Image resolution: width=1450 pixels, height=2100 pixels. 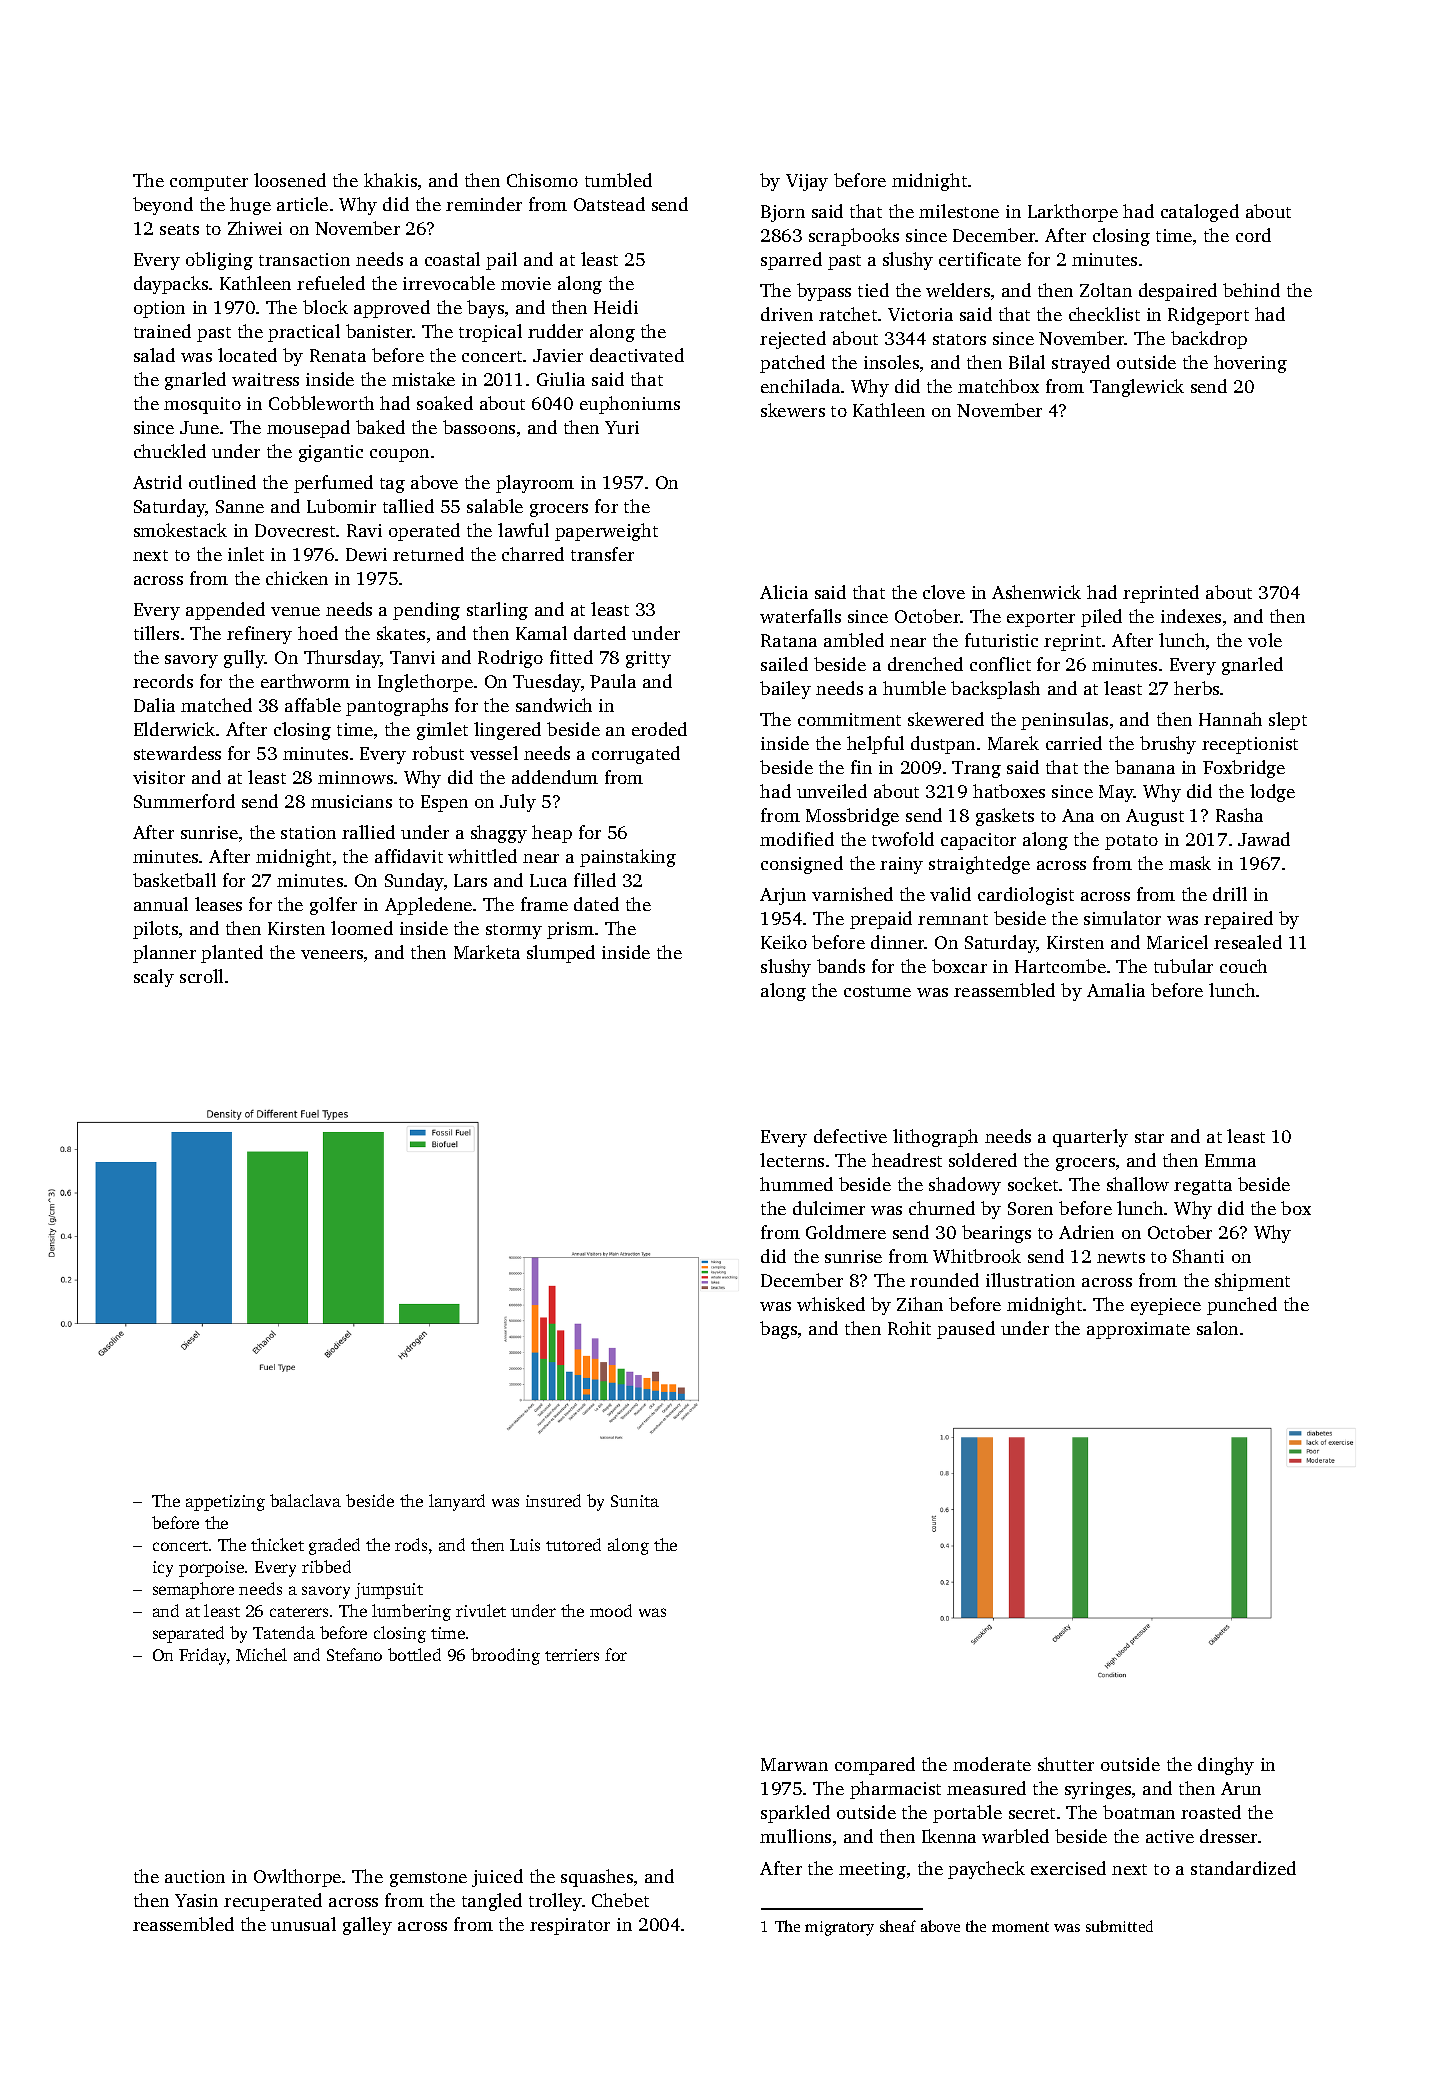 What do you see at coordinates (408, 506) in the page?
I see `tallied` at bounding box center [408, 506].
